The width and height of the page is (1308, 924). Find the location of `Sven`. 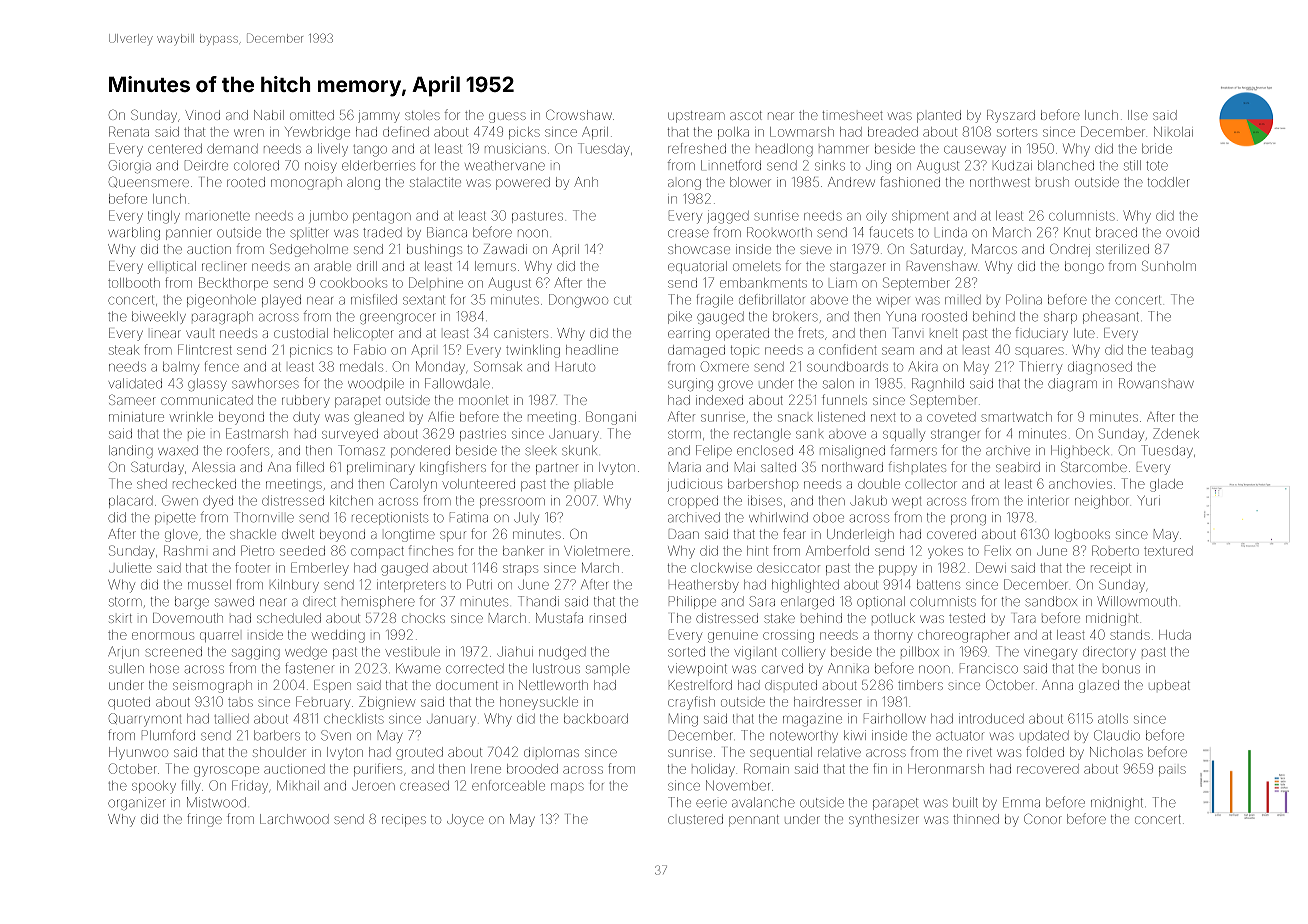

Sven is located at coordinates (336, 735).
